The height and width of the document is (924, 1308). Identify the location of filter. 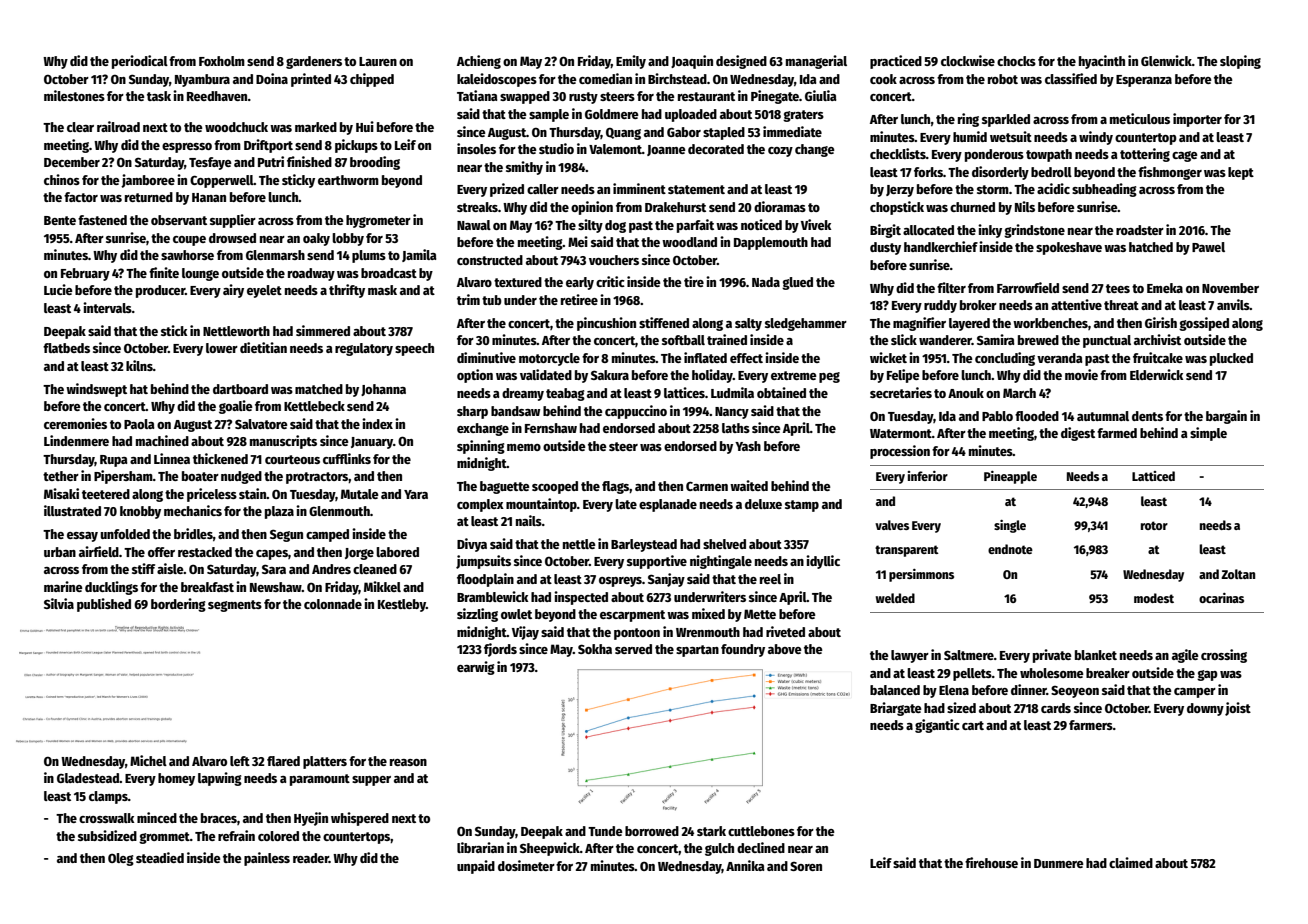
(951, 287).
